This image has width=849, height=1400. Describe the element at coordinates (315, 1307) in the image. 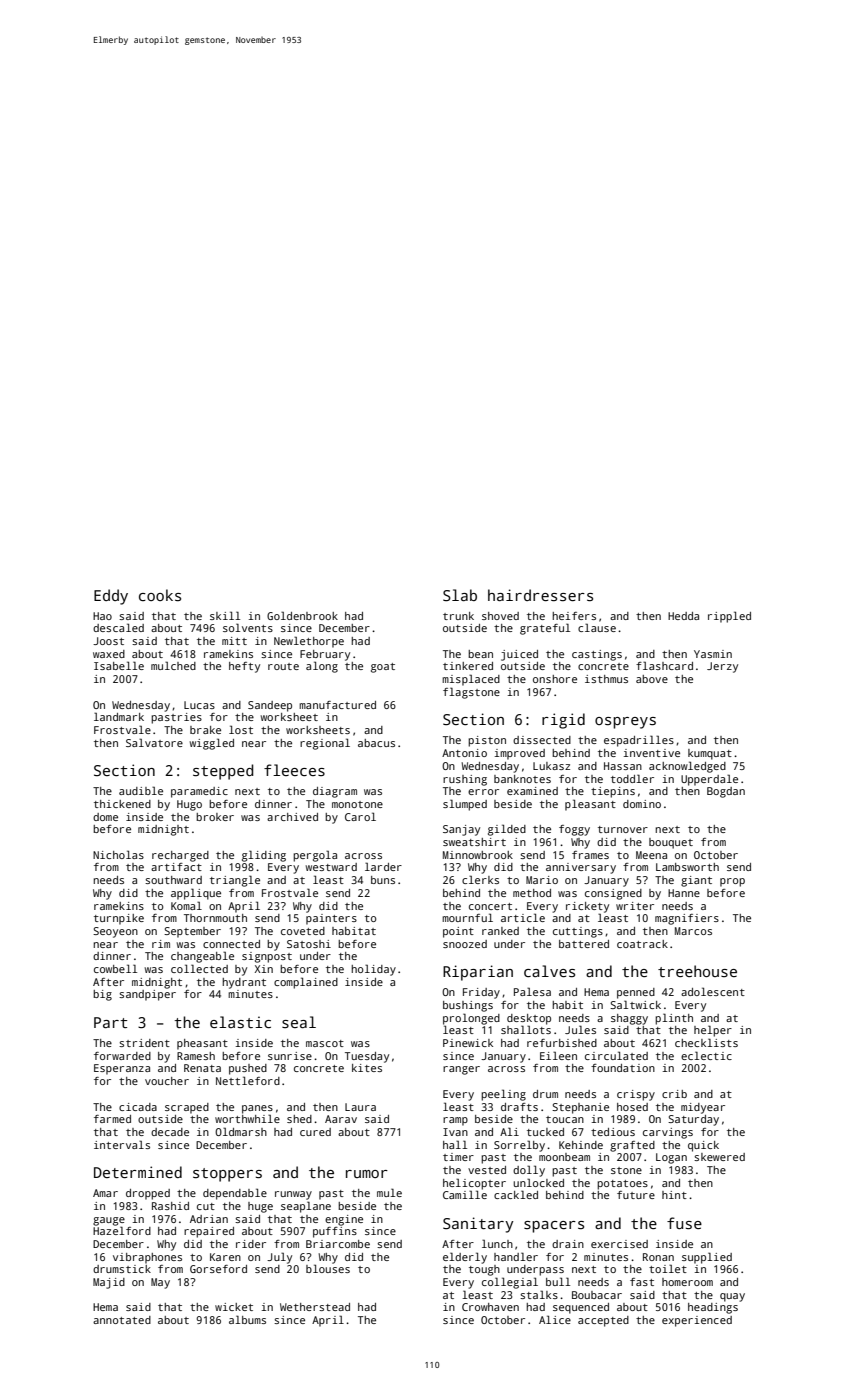

I see `Wetherstead` at that location.
